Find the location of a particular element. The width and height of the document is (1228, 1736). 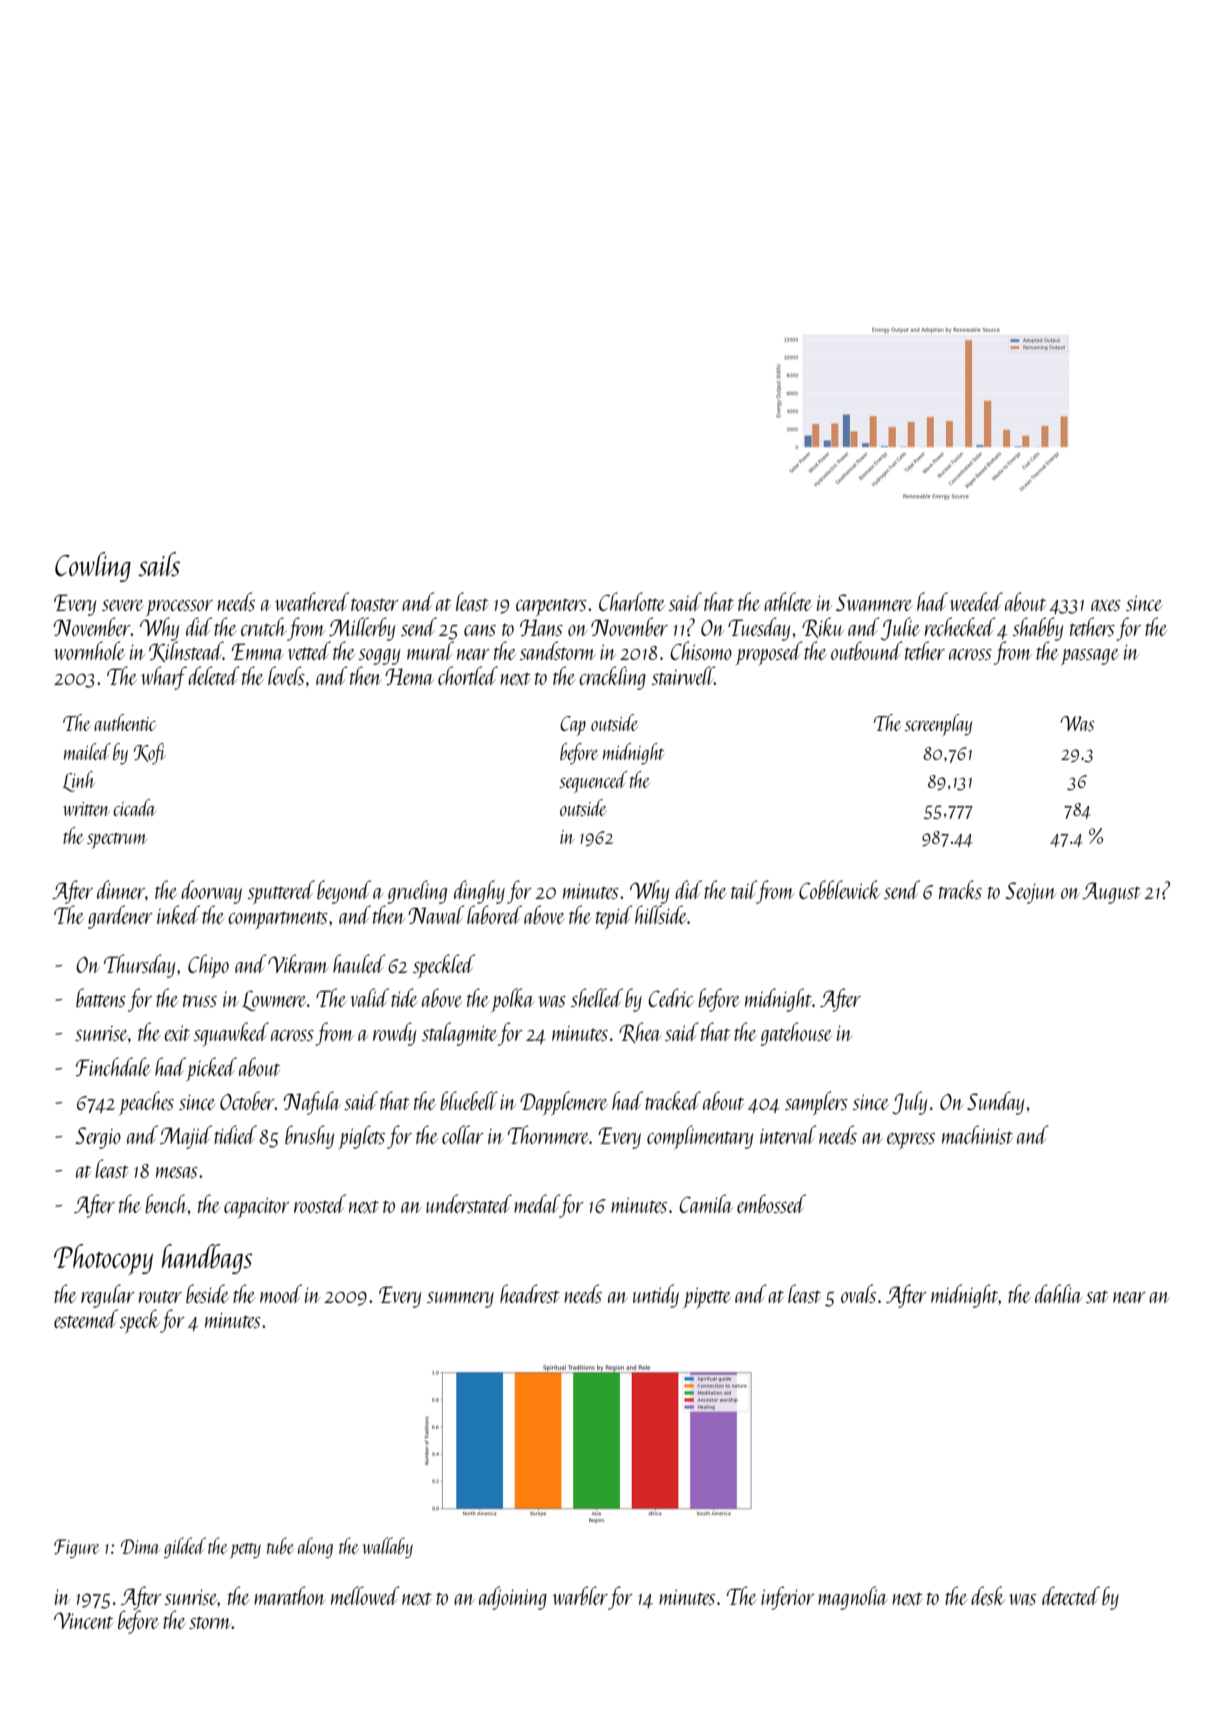

express is located at coordinates (911, 1141).
